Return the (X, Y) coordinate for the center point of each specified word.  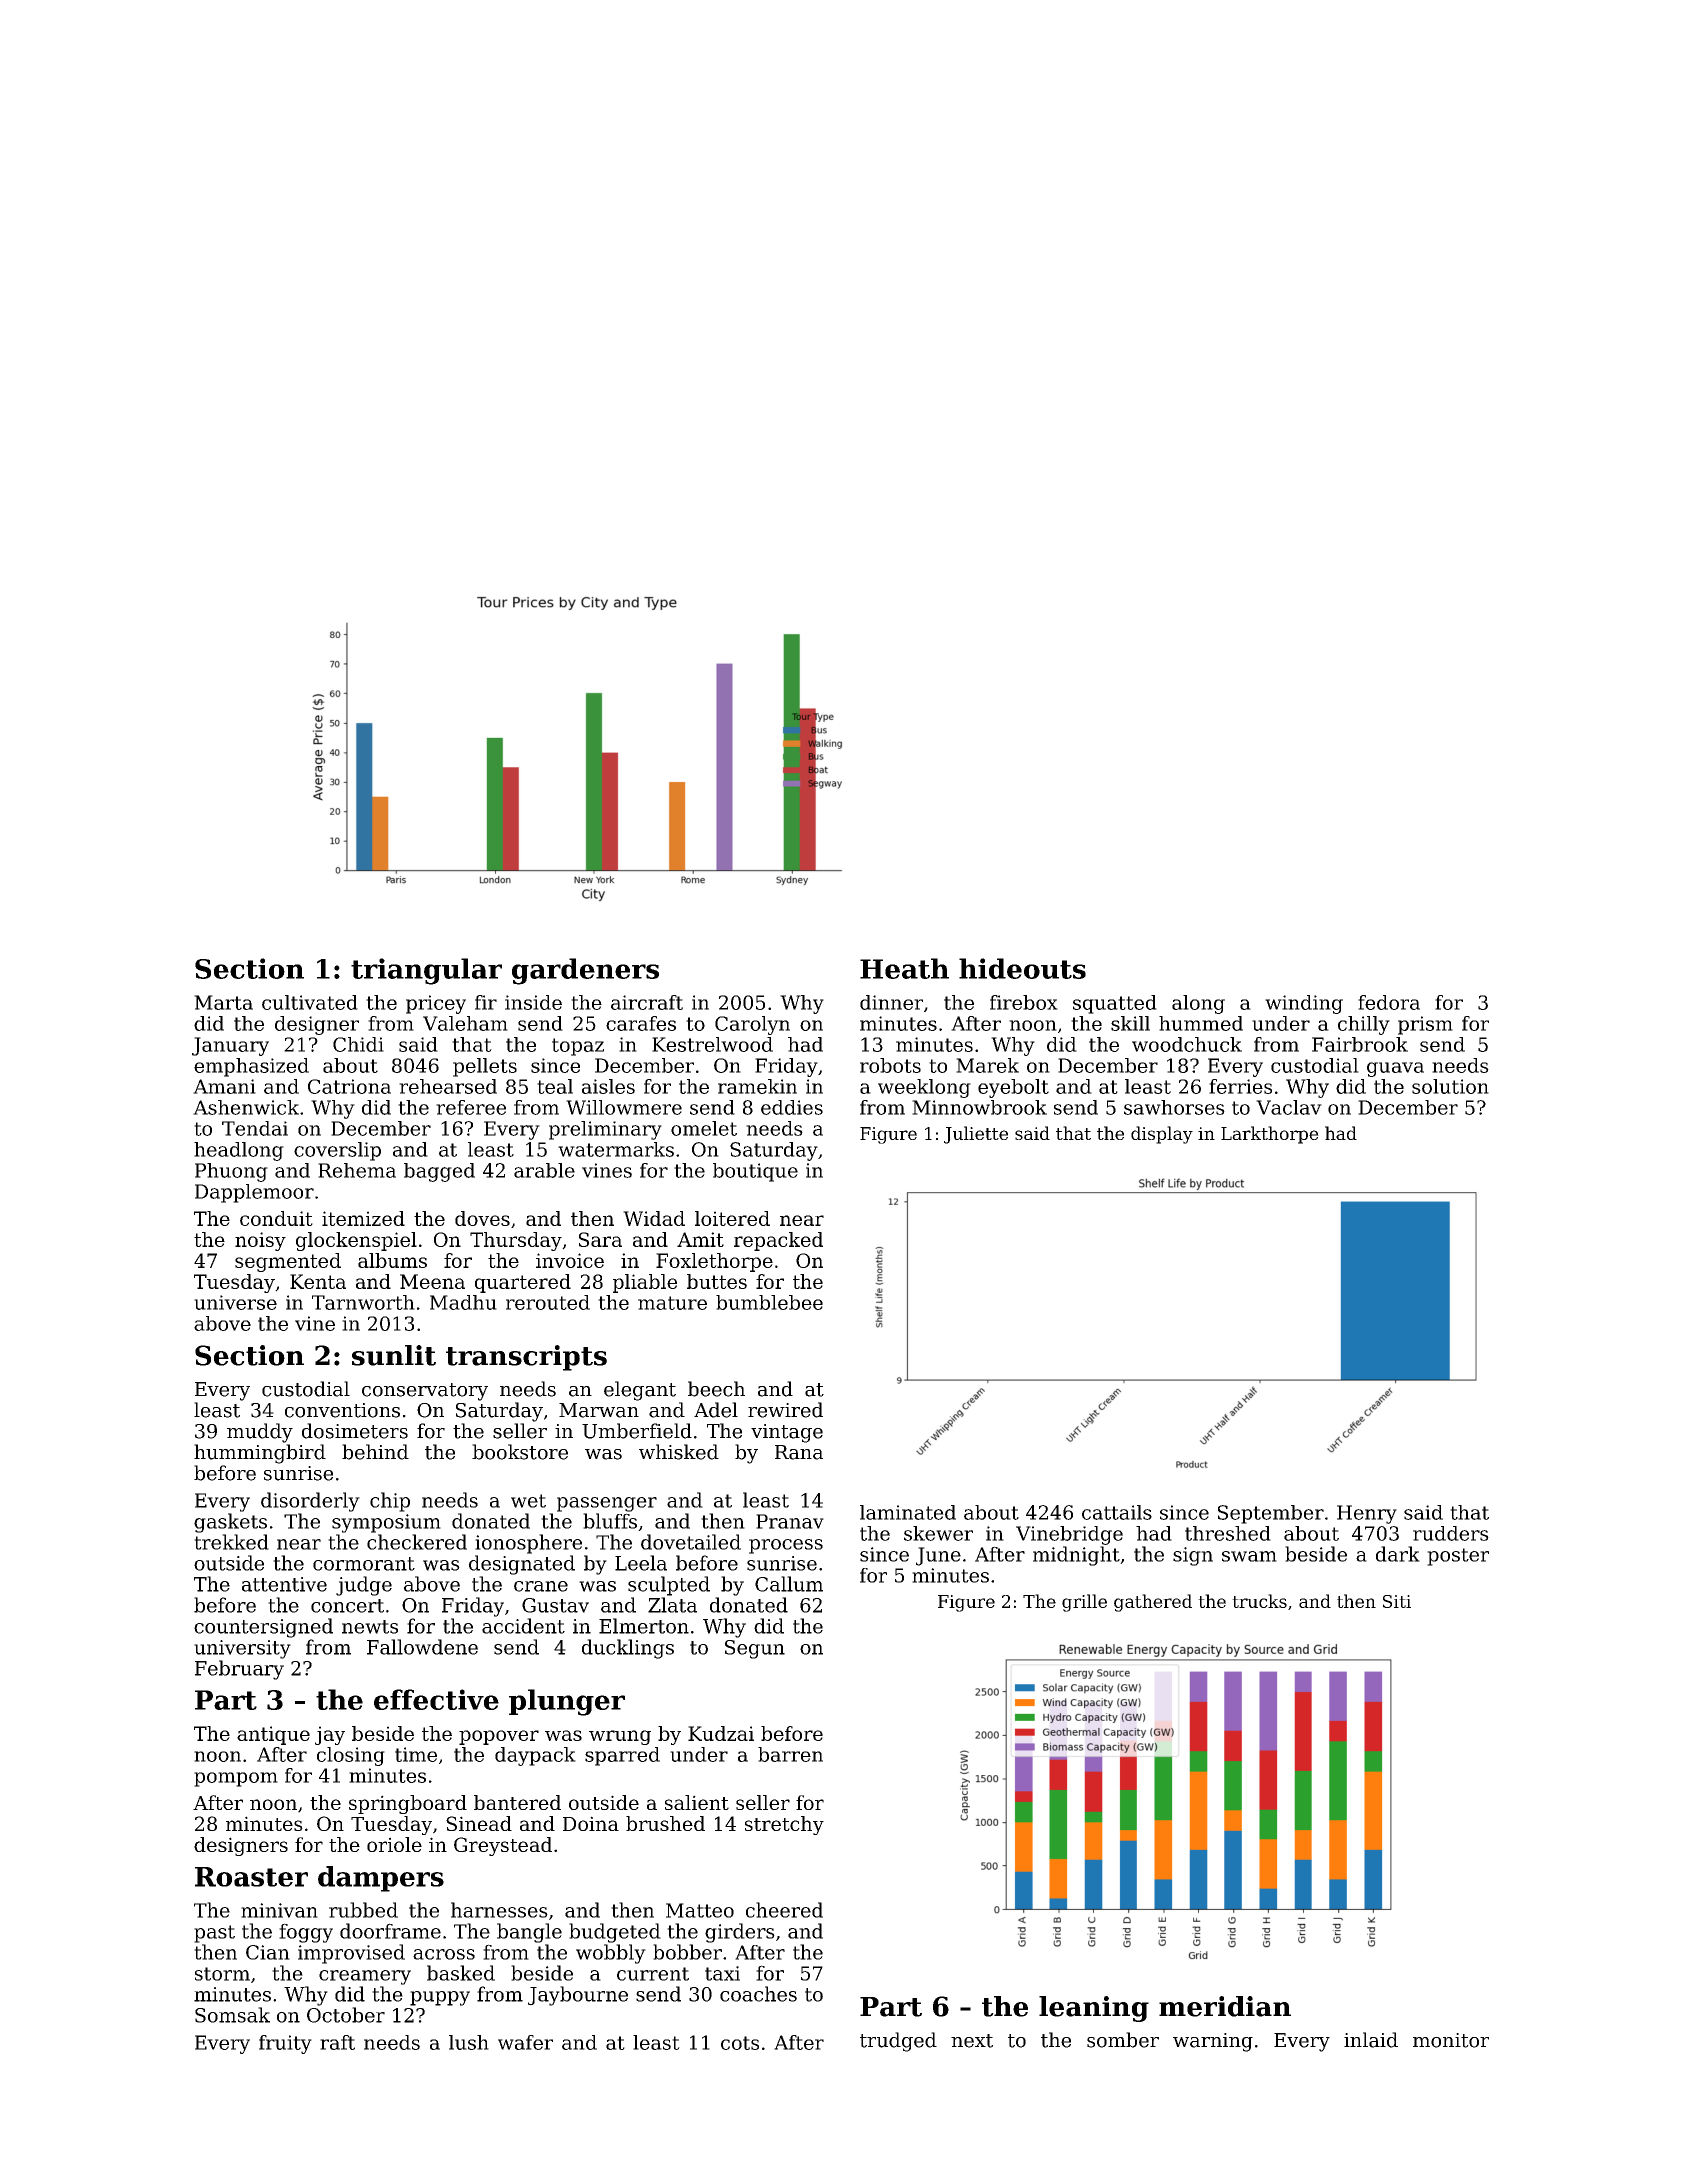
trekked (231, 1542)
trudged (898, 2042)
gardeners (585, 971)
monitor (1451, 2040)
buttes (717, 1281)
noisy (260, 1241)
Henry (1367, 1514)
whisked (679, 1452)
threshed (1228, 1533)
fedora (1389, 1002)
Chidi (358, 1044)
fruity (285, 2044)
